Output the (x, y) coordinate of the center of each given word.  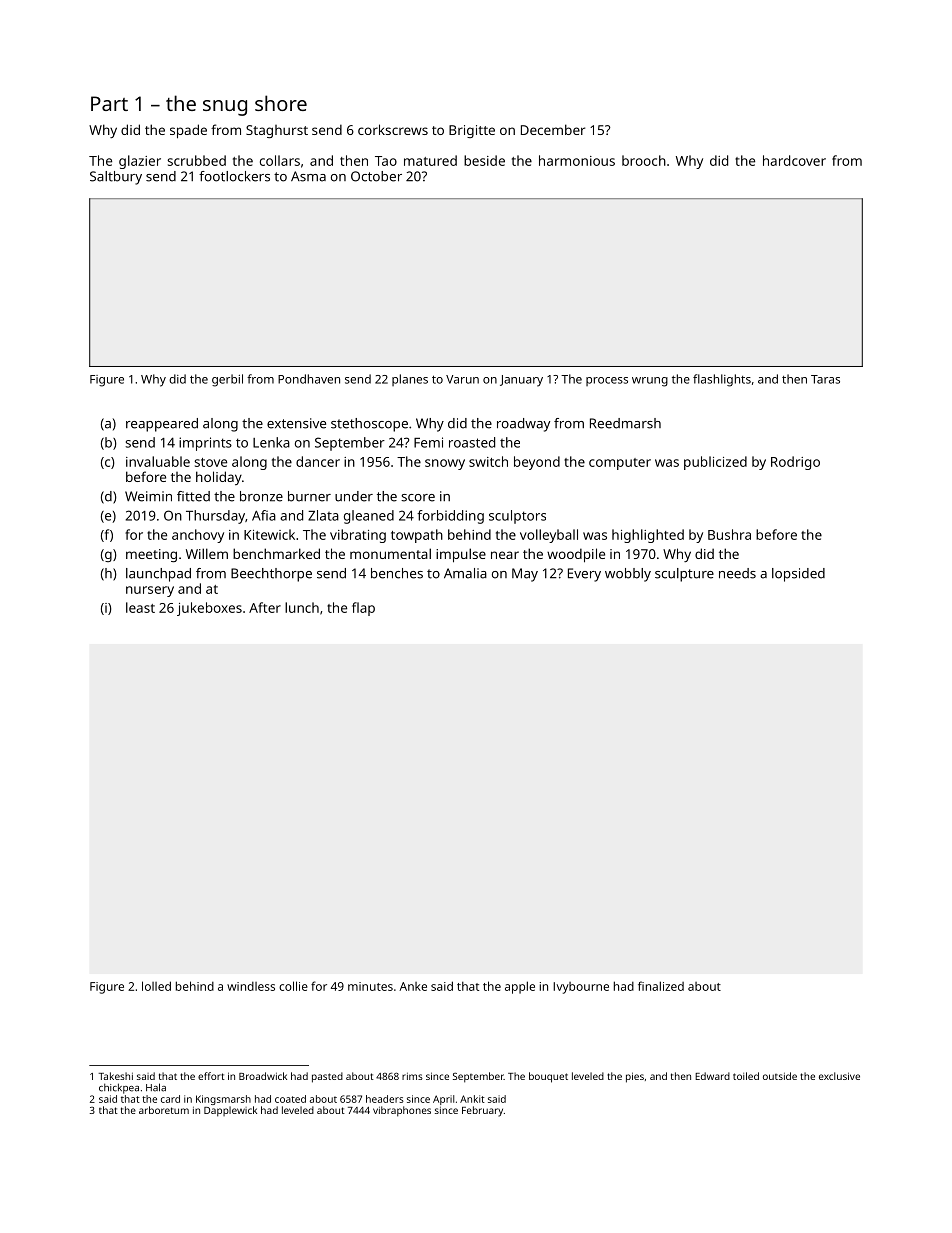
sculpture (684, 575)
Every (584, 575)
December (553, 129)
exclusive (839, 1076)
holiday (219, 478)
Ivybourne (581, 988)
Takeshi (116, 1076)
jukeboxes (209, 609)
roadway (523, 425)
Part (109, 103)
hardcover (794, 160)
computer (620, 464)
